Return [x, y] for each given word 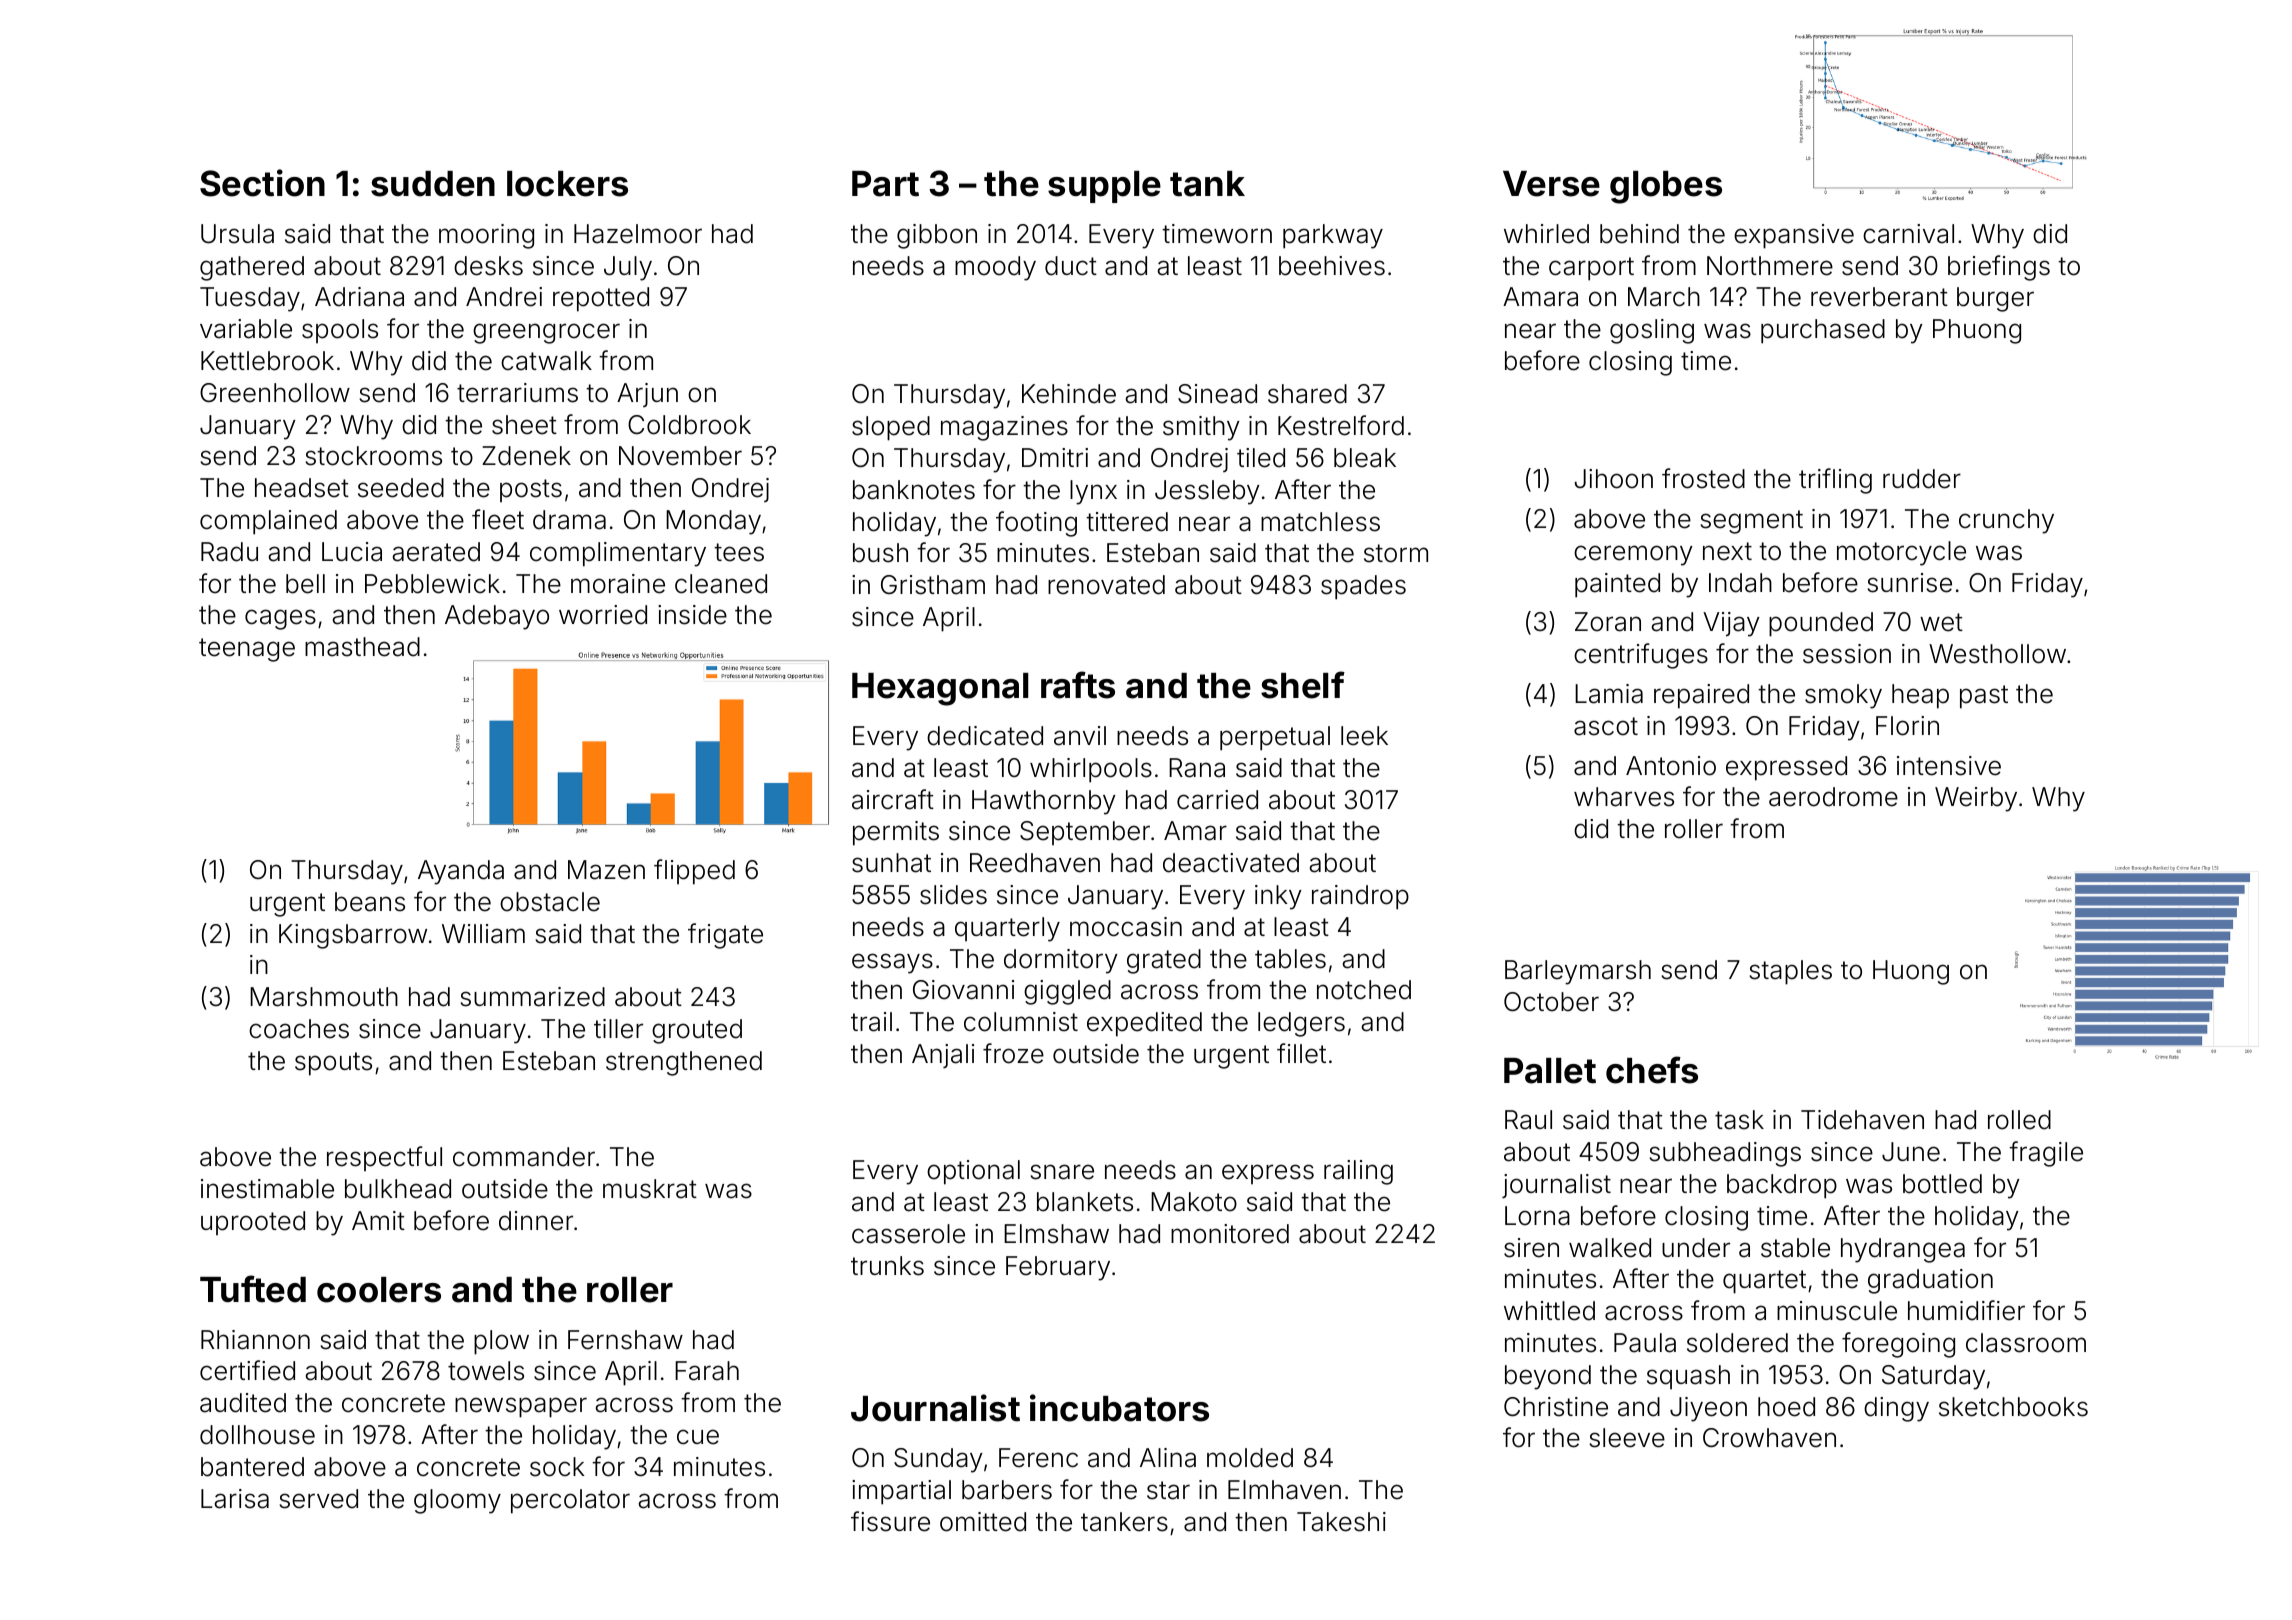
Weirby [1976, 799]
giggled [1067, 992]
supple [1104, 187]
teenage [247, 650]
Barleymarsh [1578, 972]
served [318, 1499]
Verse [1551, 184]
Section [262, 183]
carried [1217, 800]
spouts [333, 1064]
